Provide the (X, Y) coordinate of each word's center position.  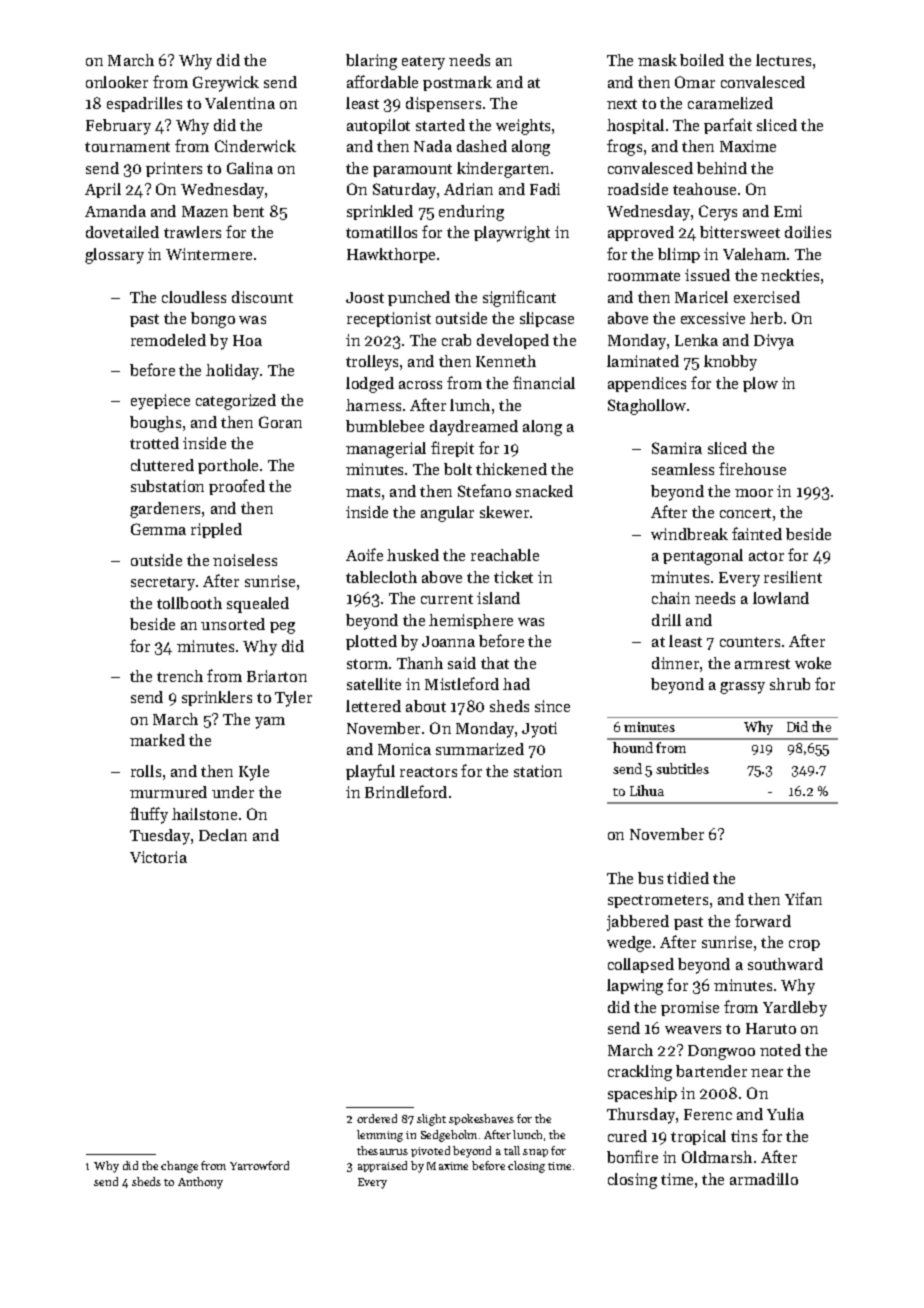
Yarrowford (259, 1165)
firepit (452, 449)
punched (419, 298)
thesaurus (382, 1150)
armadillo (764, 1179)
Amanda (115, 211)
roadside (638, 189)
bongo (213, 320)
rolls (146, 771)
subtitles (682, 768)
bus (650, 878)
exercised (767, 297)
